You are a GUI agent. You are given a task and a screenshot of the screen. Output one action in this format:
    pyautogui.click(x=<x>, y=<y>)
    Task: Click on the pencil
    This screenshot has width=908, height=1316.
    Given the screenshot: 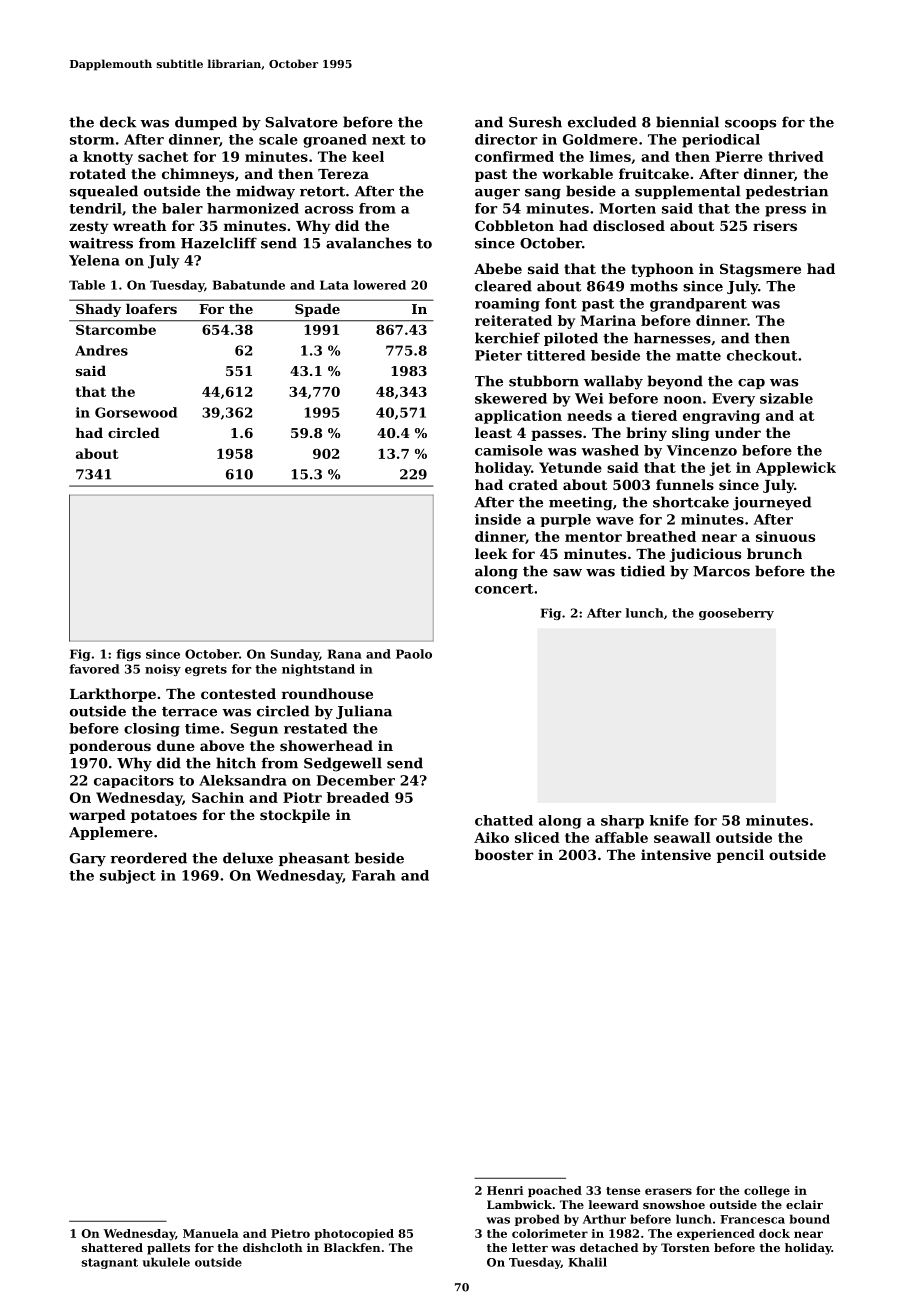 What is the action you would take?
    pyautogui.click(x=740, y=856)
